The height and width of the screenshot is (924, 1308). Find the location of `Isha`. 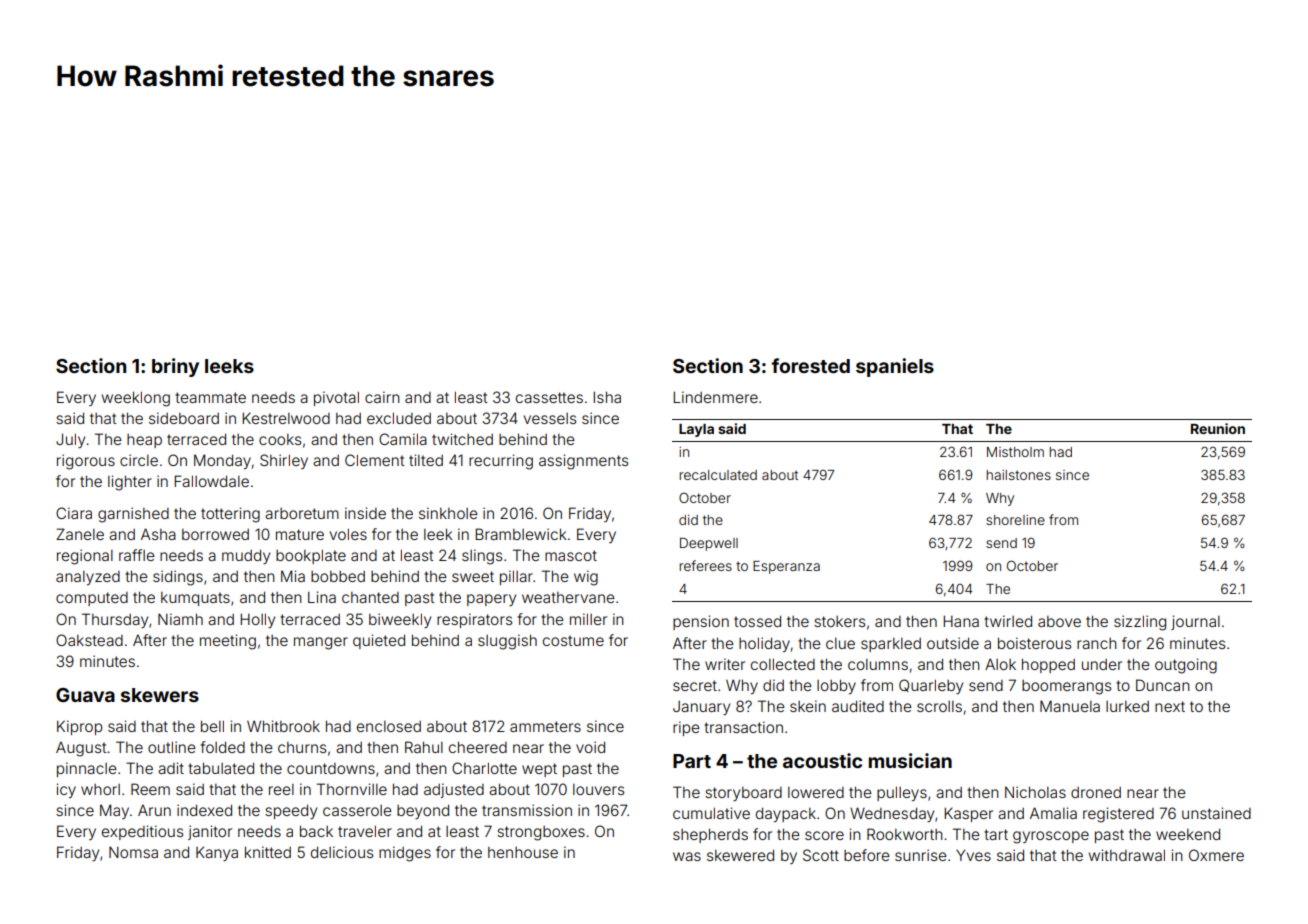

Isha is located at coordinates (607, 397).
